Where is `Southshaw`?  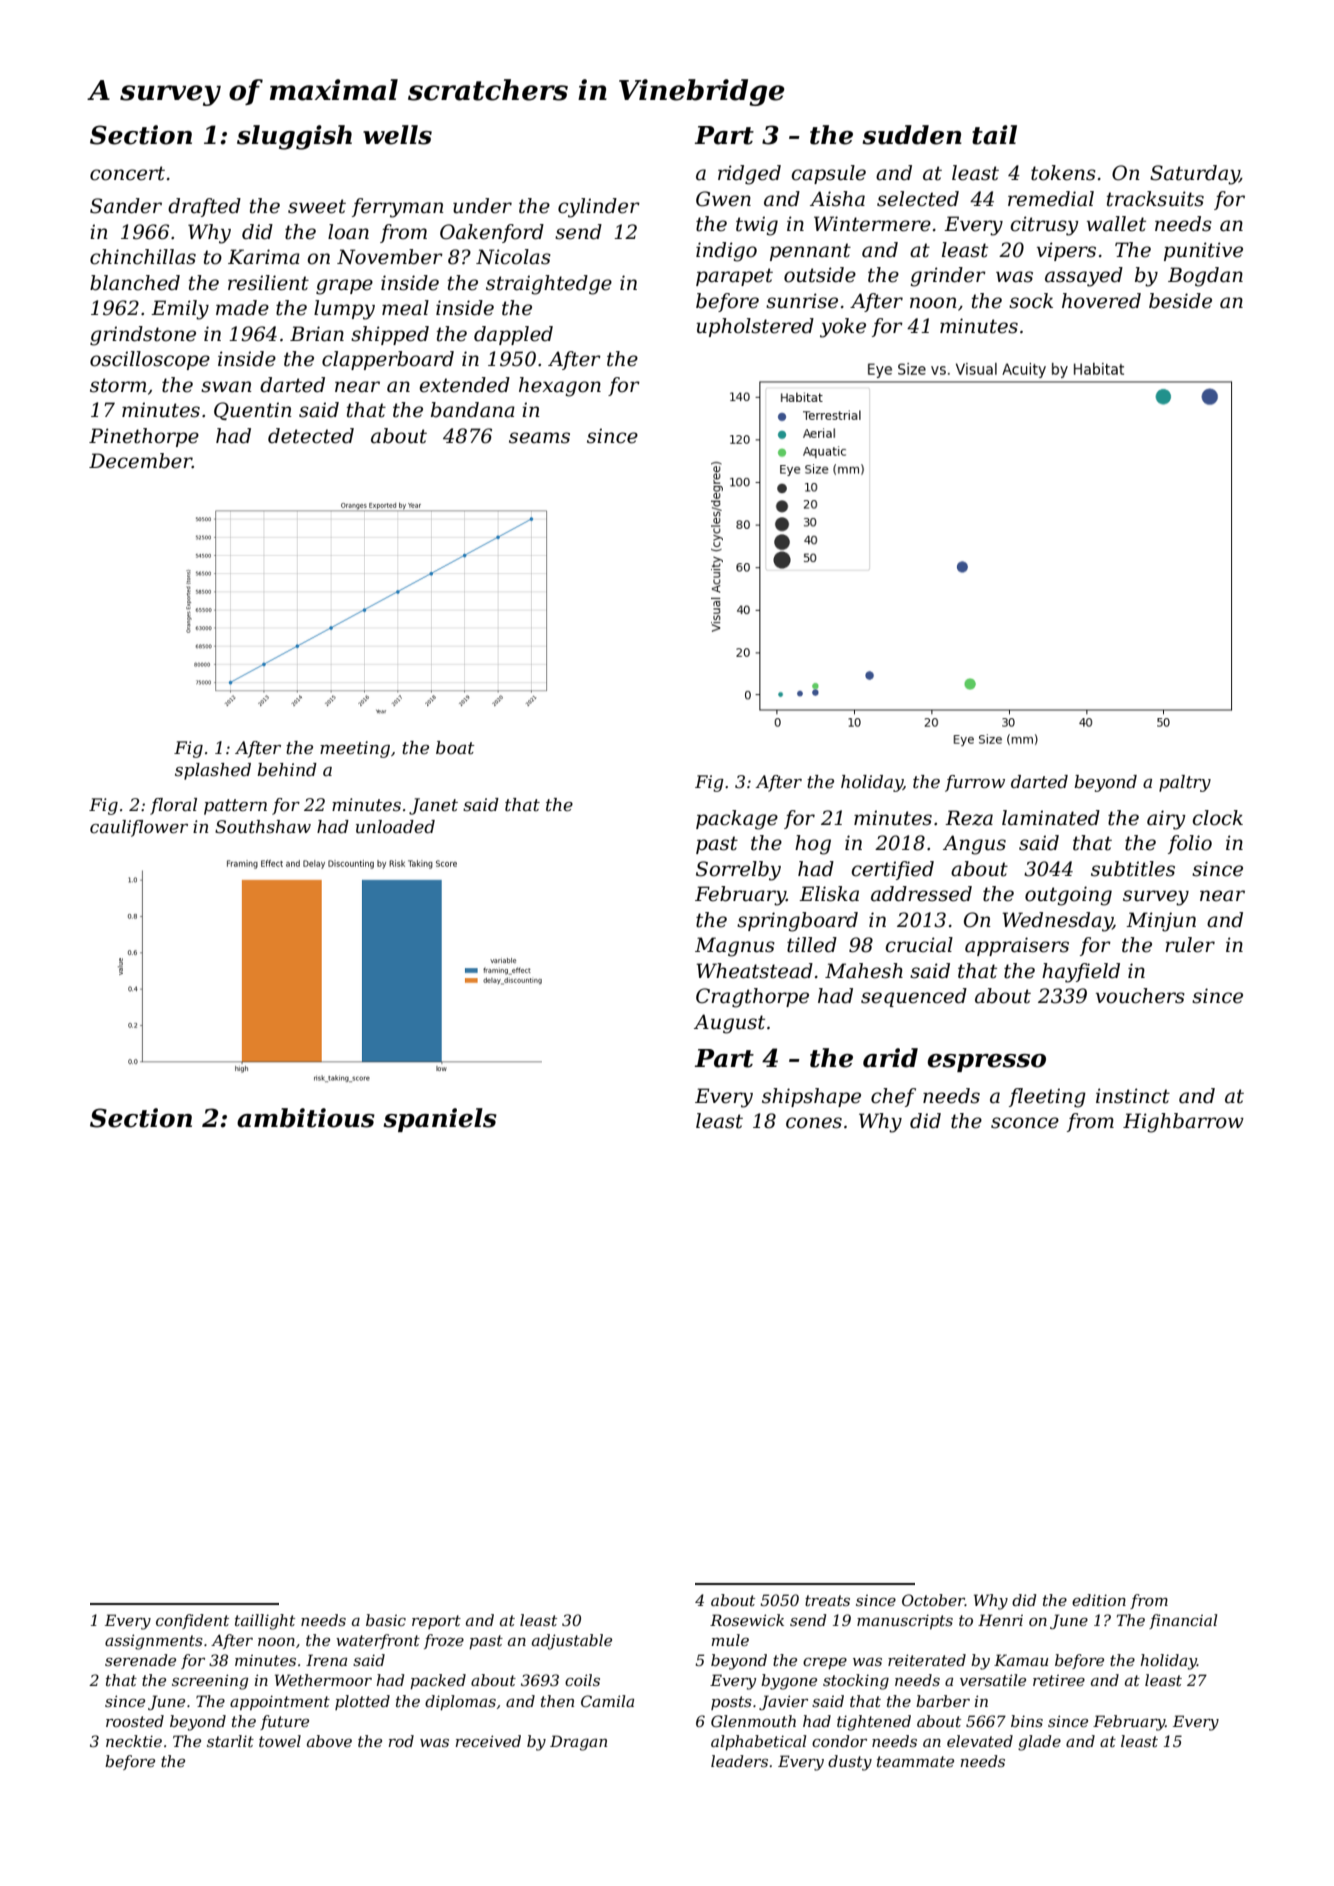 Southshaw is located at coordinates (263, 827).
